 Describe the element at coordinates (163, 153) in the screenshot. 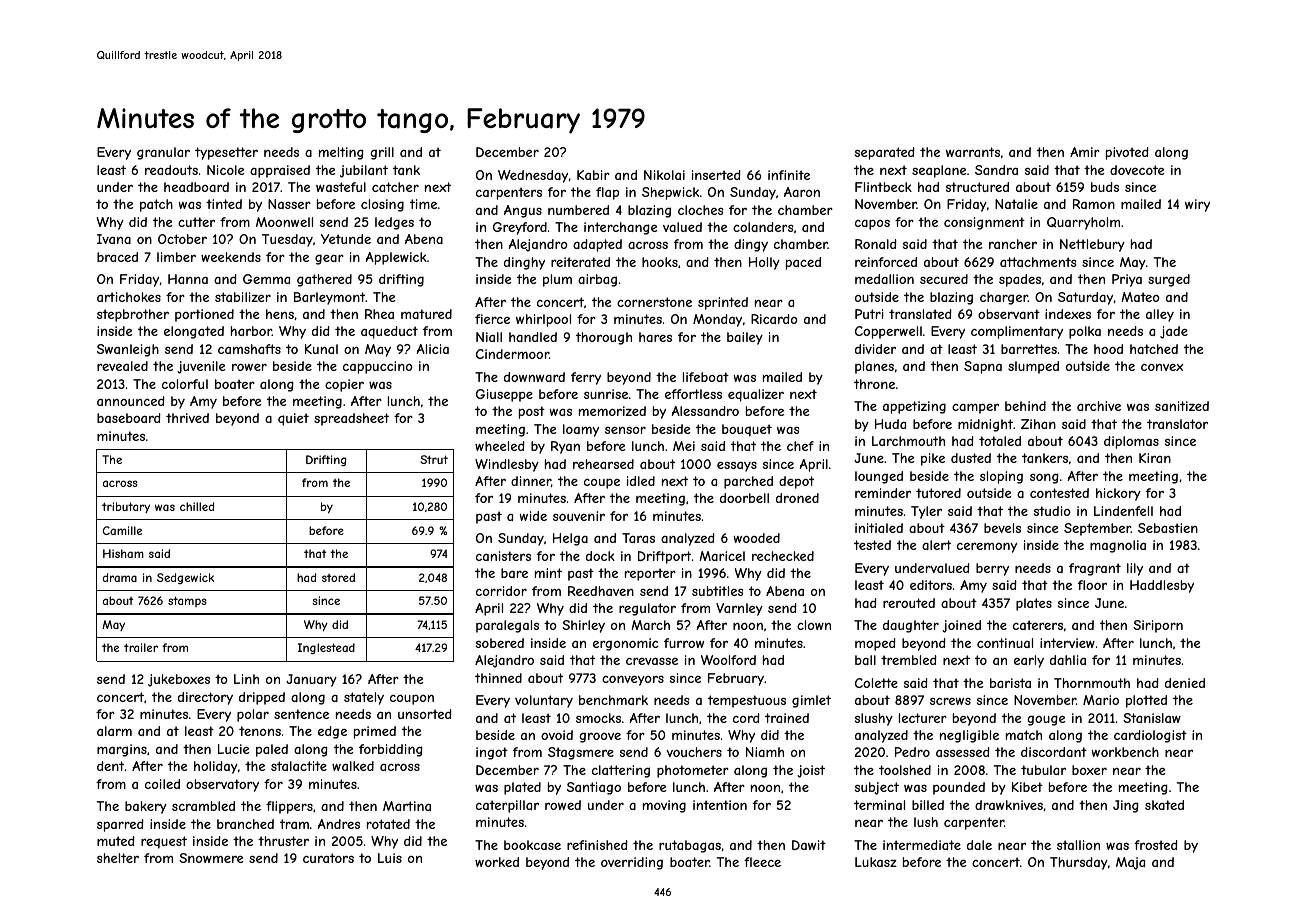

I see `granular` at that location.
